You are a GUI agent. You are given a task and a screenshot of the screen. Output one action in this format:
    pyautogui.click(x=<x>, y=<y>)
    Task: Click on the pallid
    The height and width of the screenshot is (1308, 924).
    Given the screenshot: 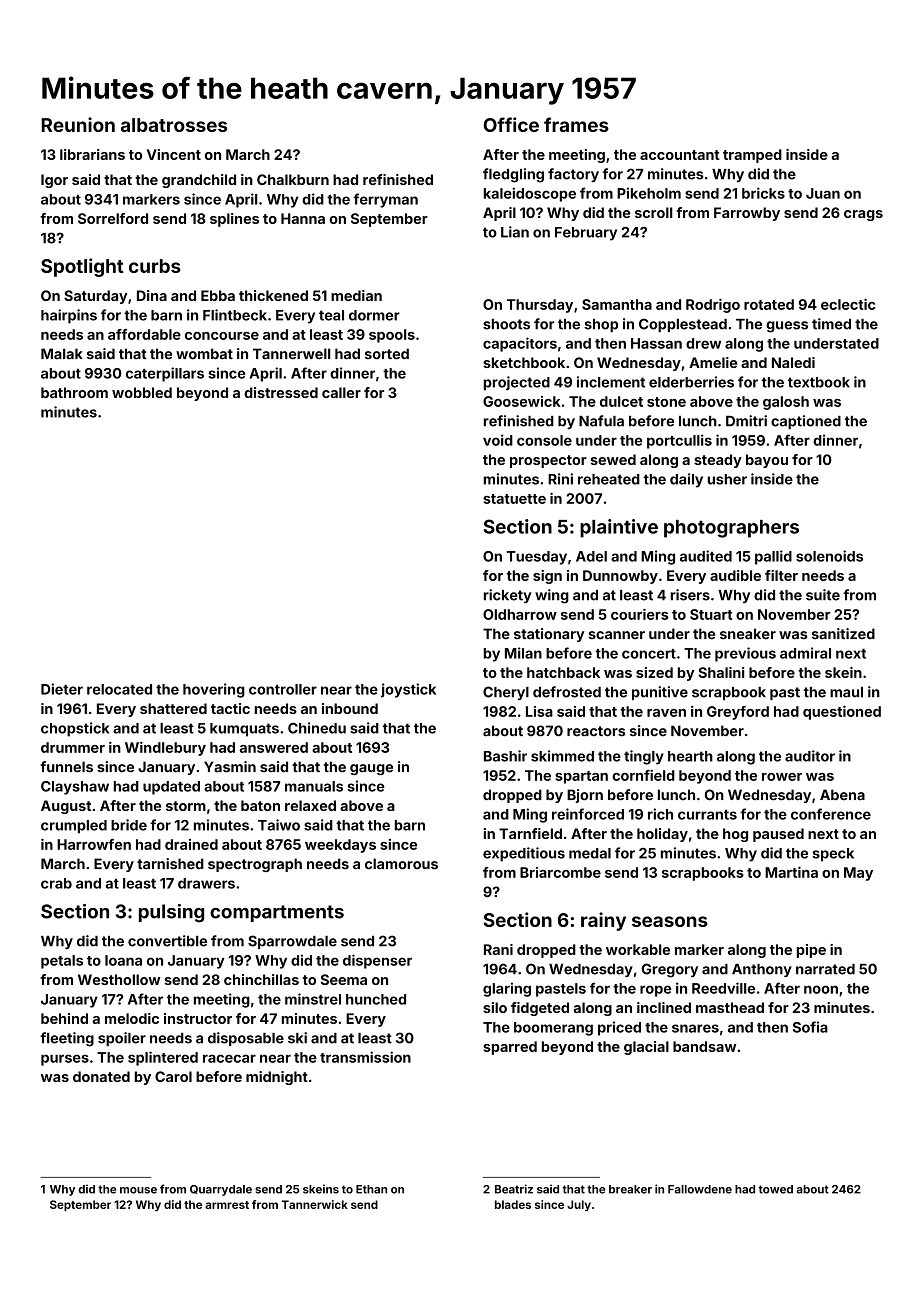 What is the action you would take?
    pyautogui.click(x=773, y=557)
